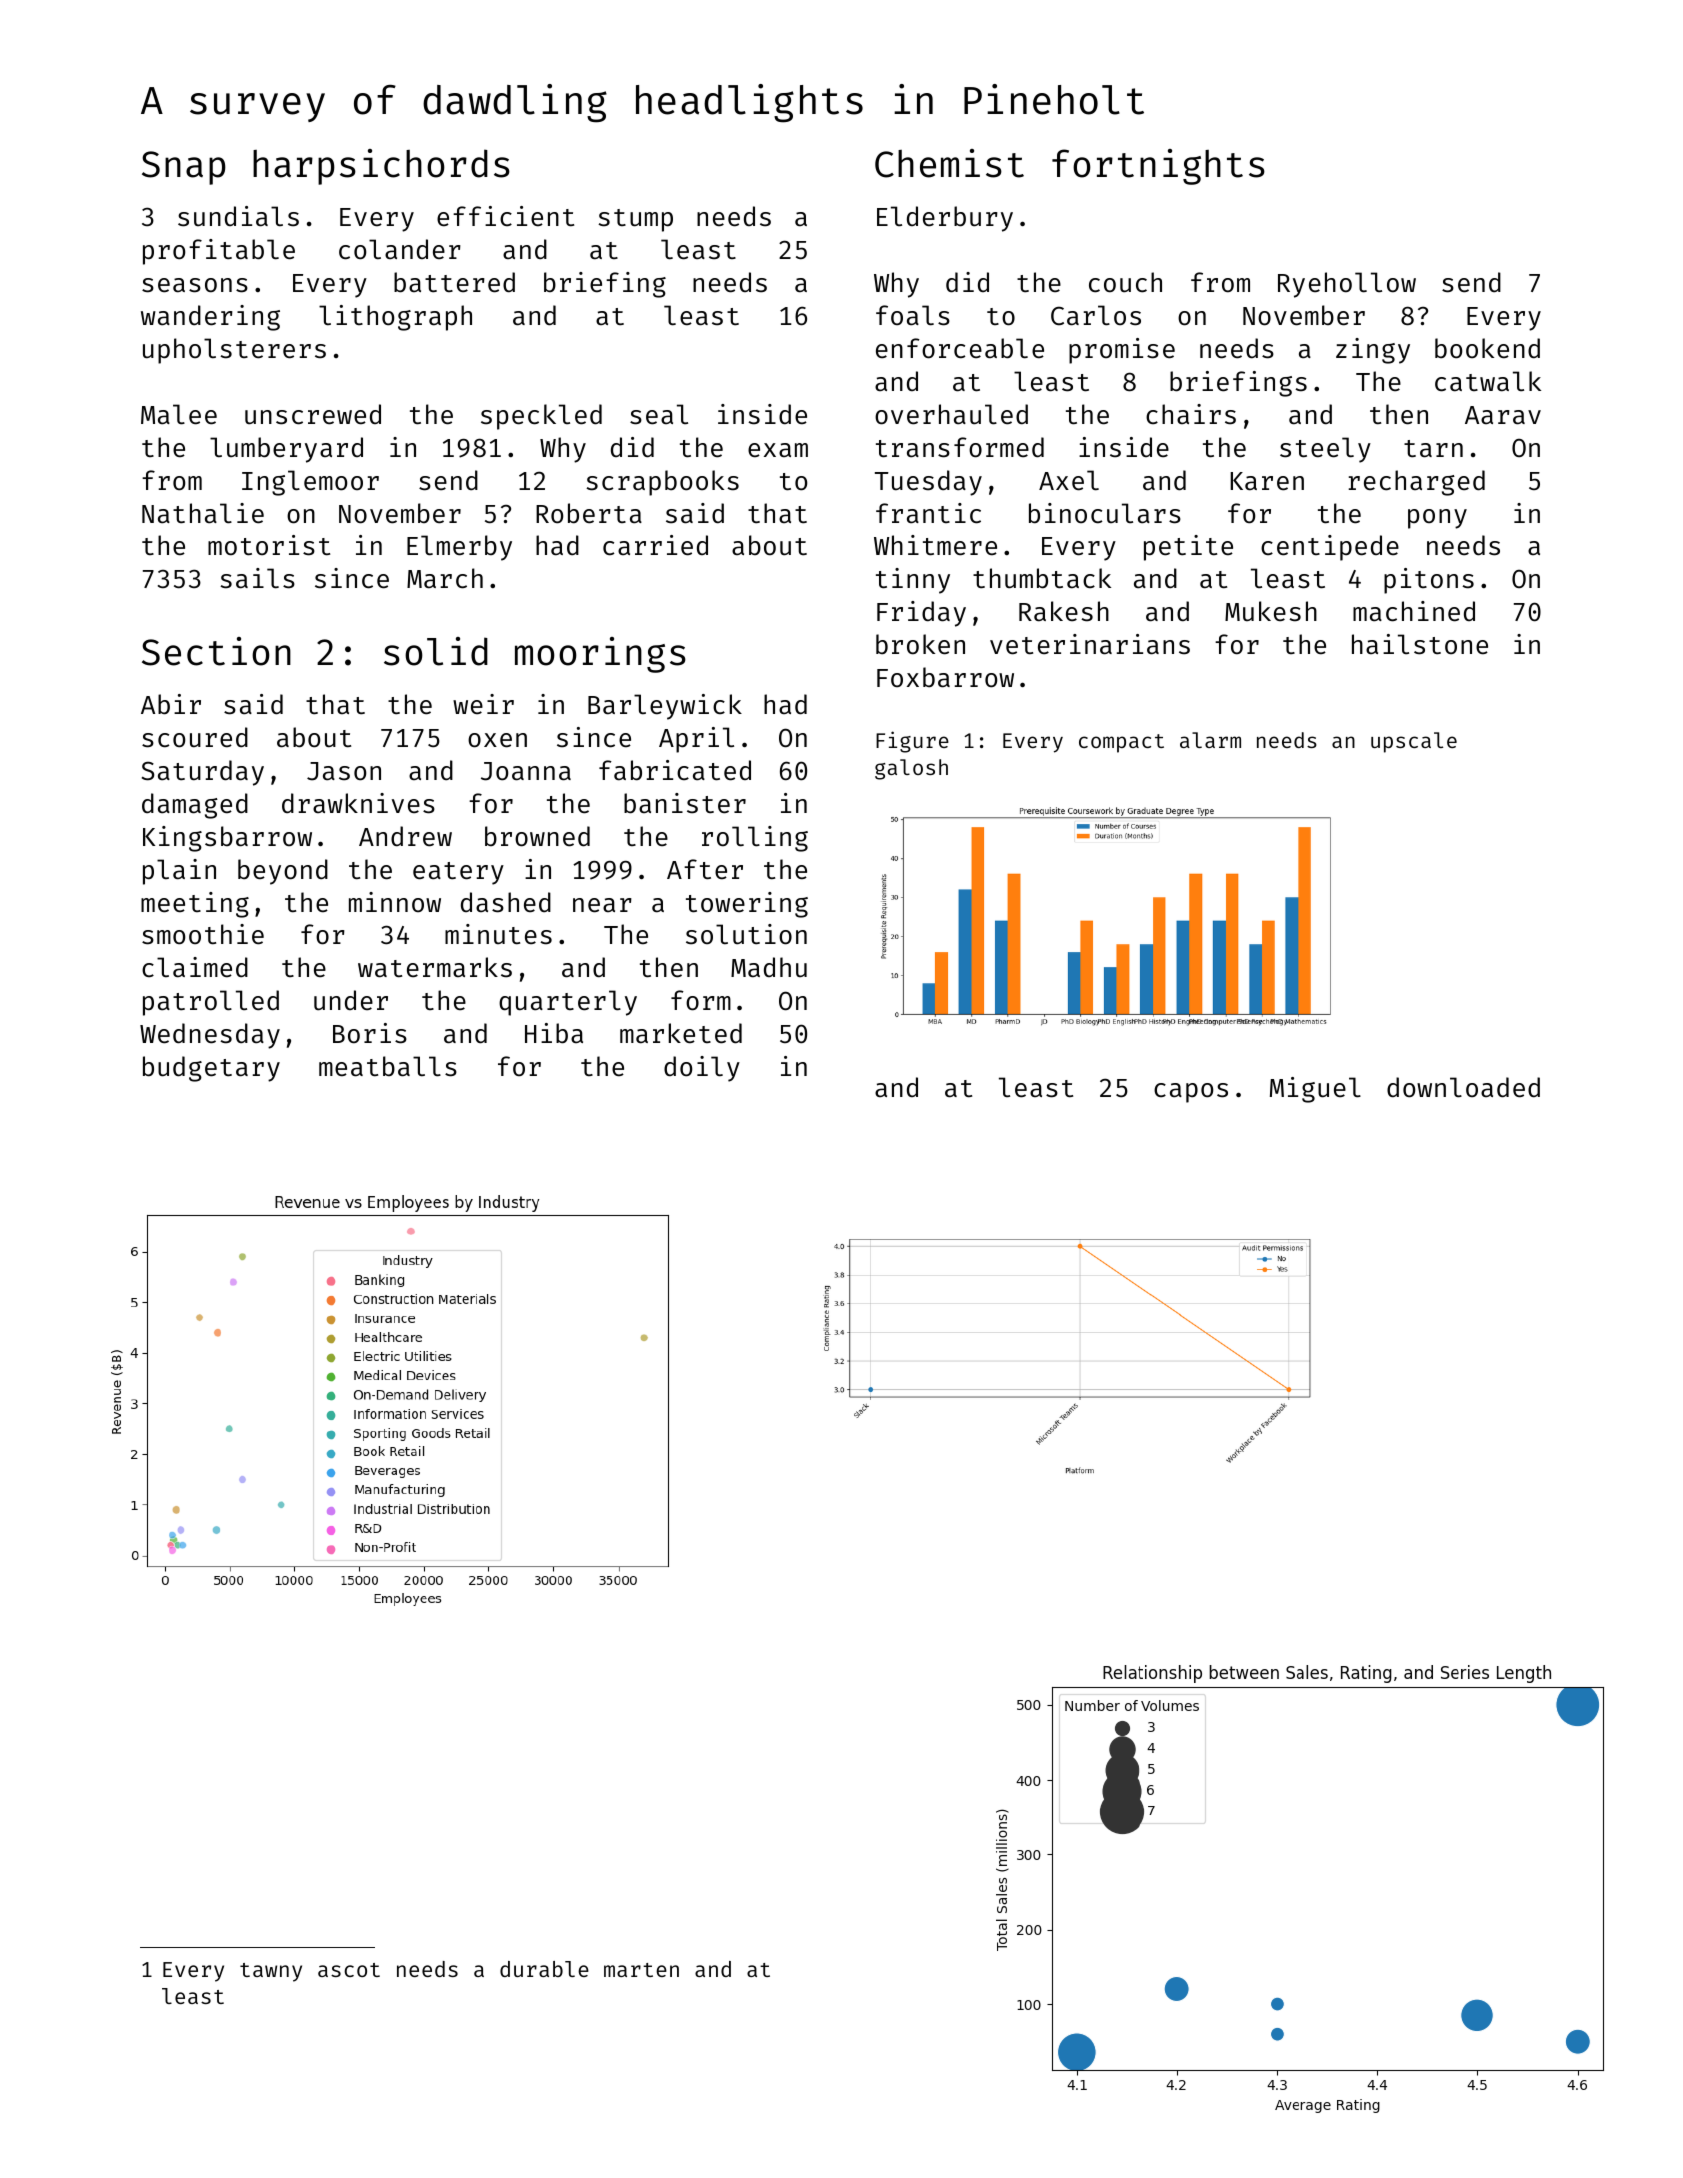 Image resolution: width=1683 pixels, height=2178 pixels. What do you see at coordinates (702, 1069) in the screenshot?
I see `doily` at bounding box center [702, 1069].
